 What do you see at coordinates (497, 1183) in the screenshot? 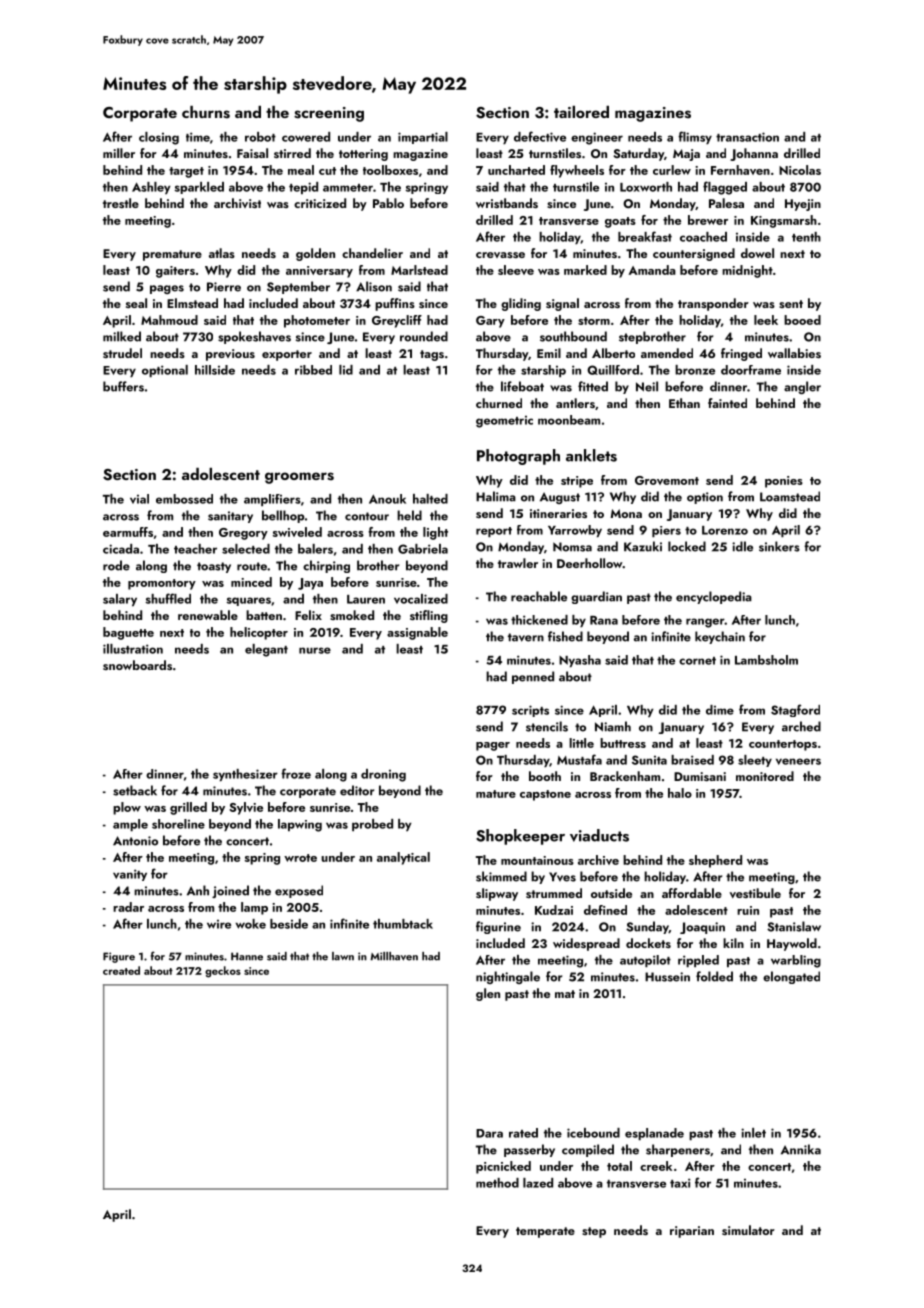
I see `method` at bounding box center [497, 1183].
